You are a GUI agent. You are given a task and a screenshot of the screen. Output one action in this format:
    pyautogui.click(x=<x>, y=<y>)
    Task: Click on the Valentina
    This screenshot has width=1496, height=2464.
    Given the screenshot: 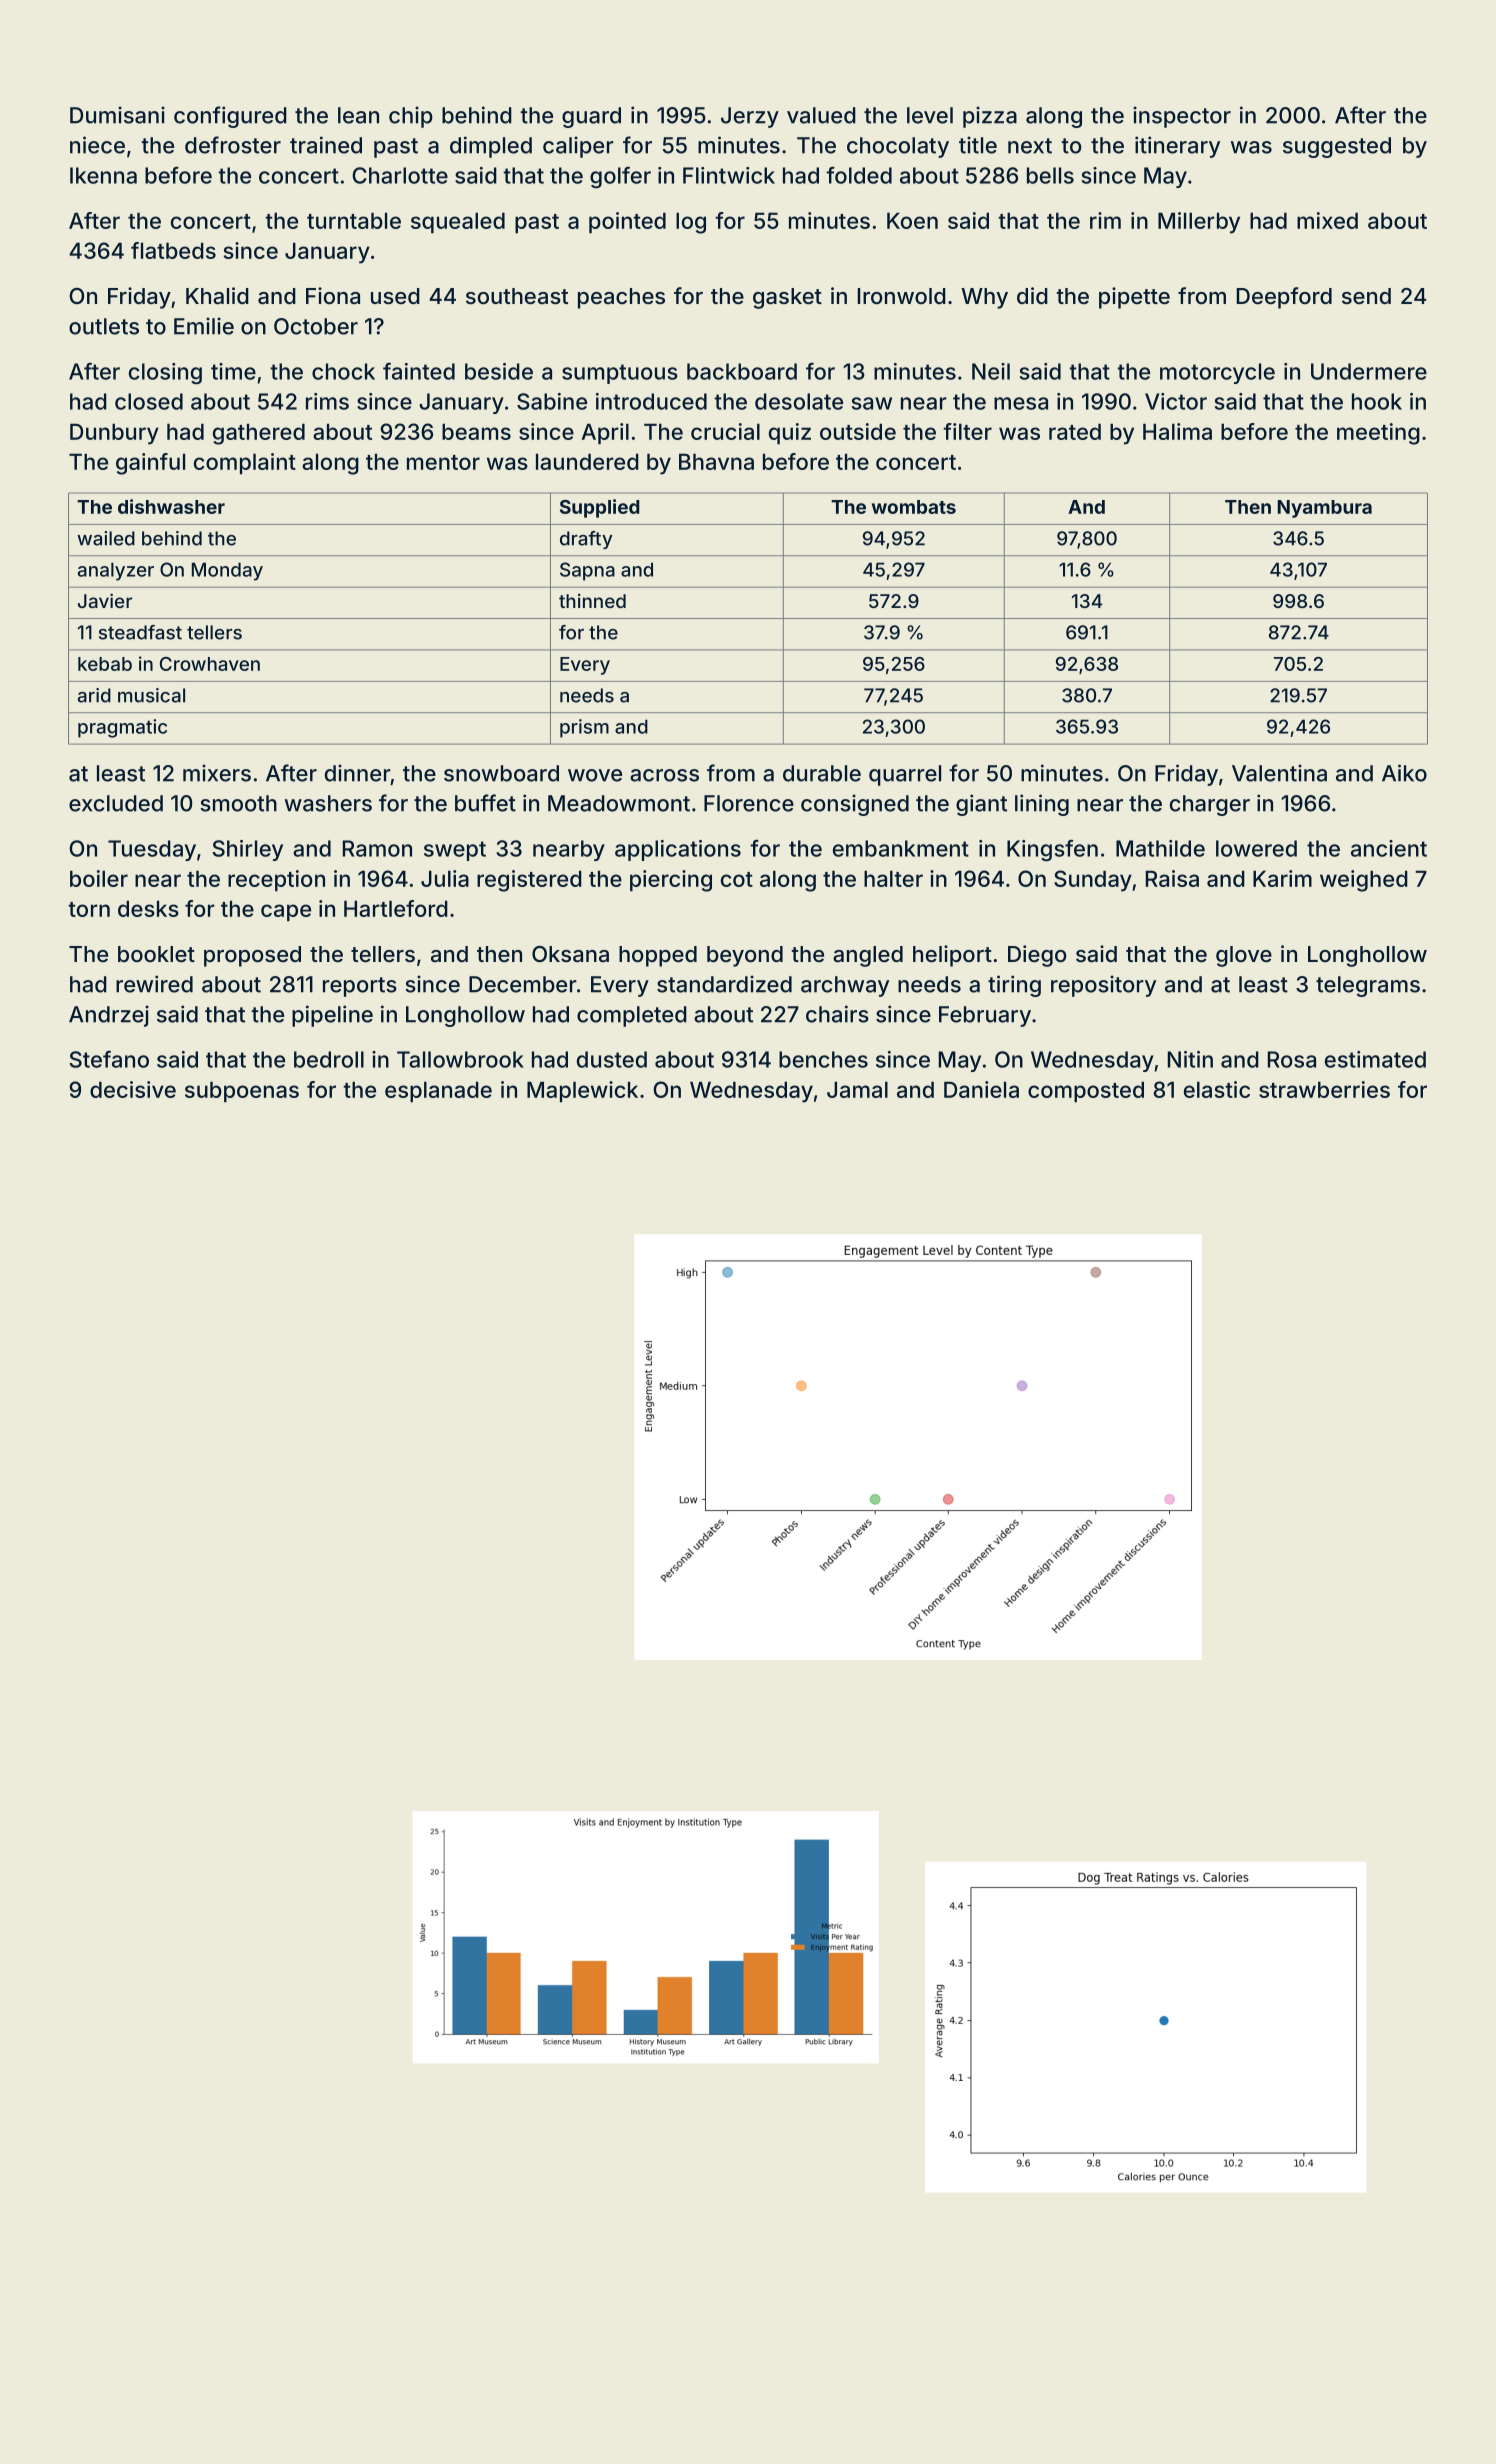 What is the action you would take?
    pyautogui.click(x=1279, y=773)
